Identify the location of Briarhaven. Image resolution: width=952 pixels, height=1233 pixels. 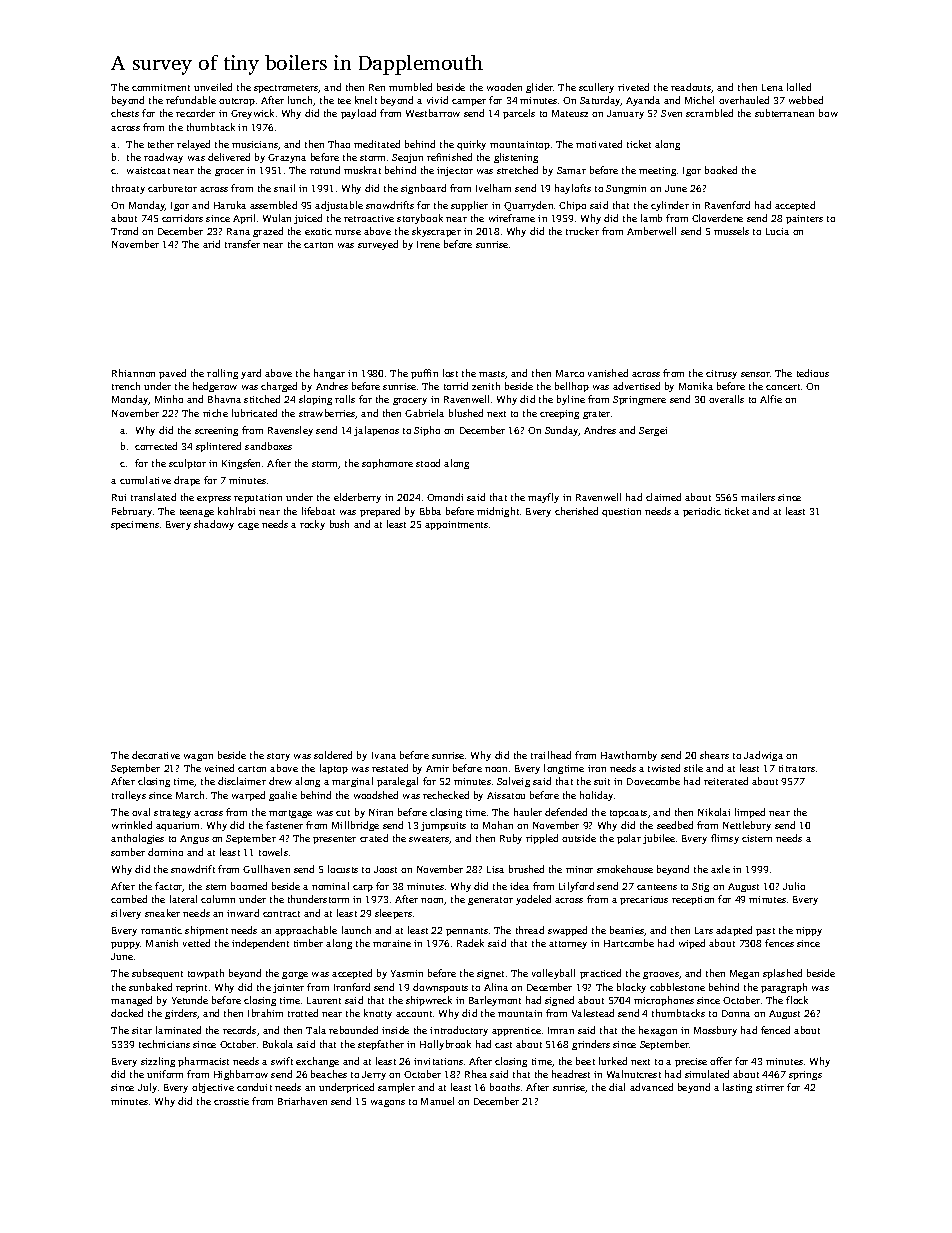
(302, 1101).
